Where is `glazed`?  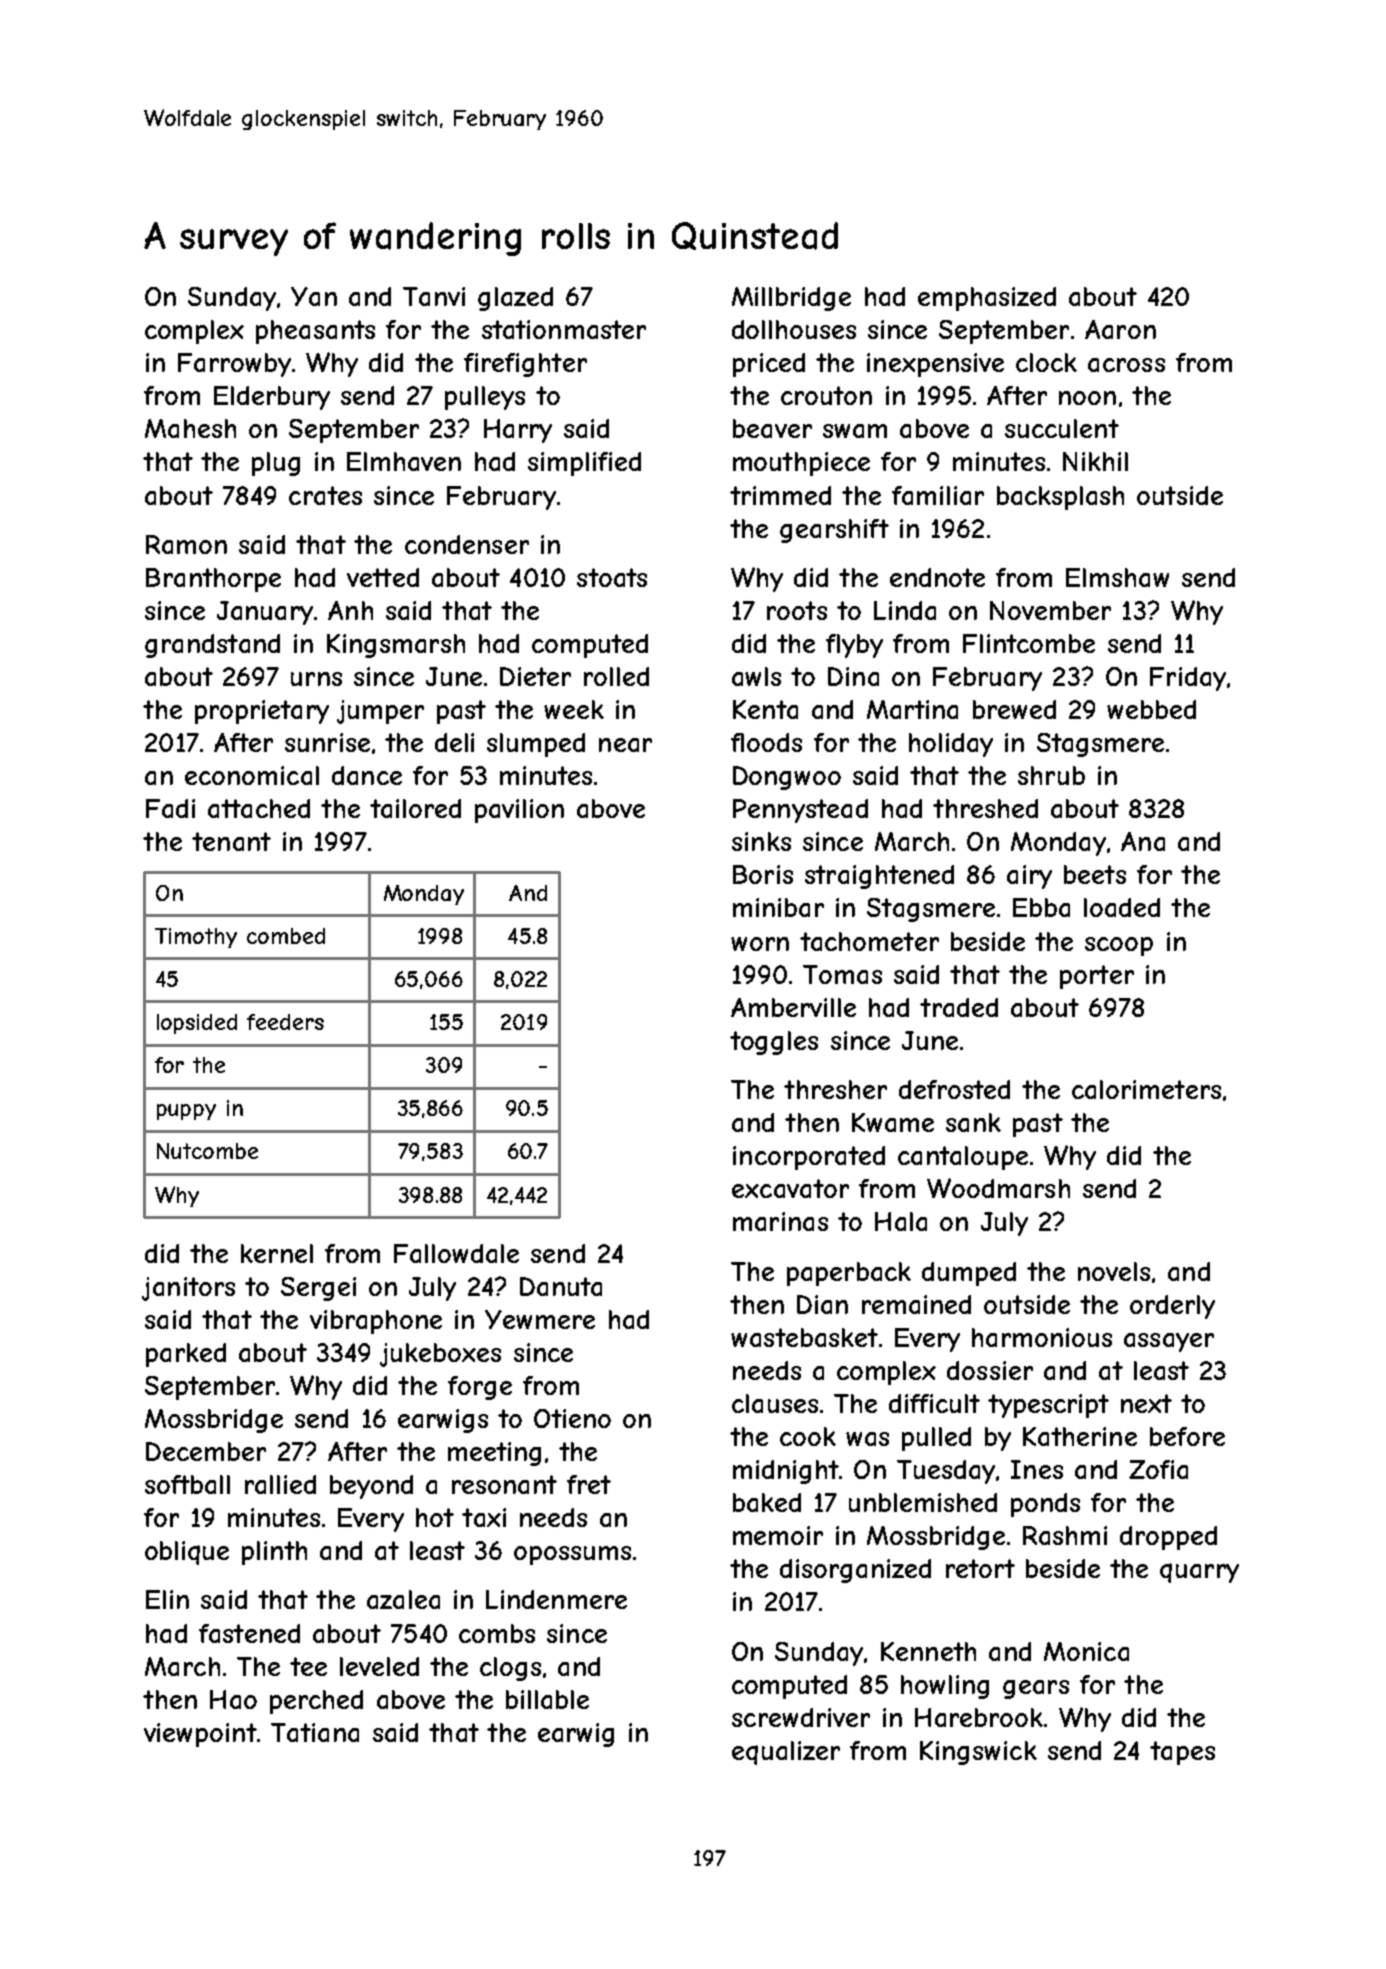 glazed is located at coordinates (515, 299).
